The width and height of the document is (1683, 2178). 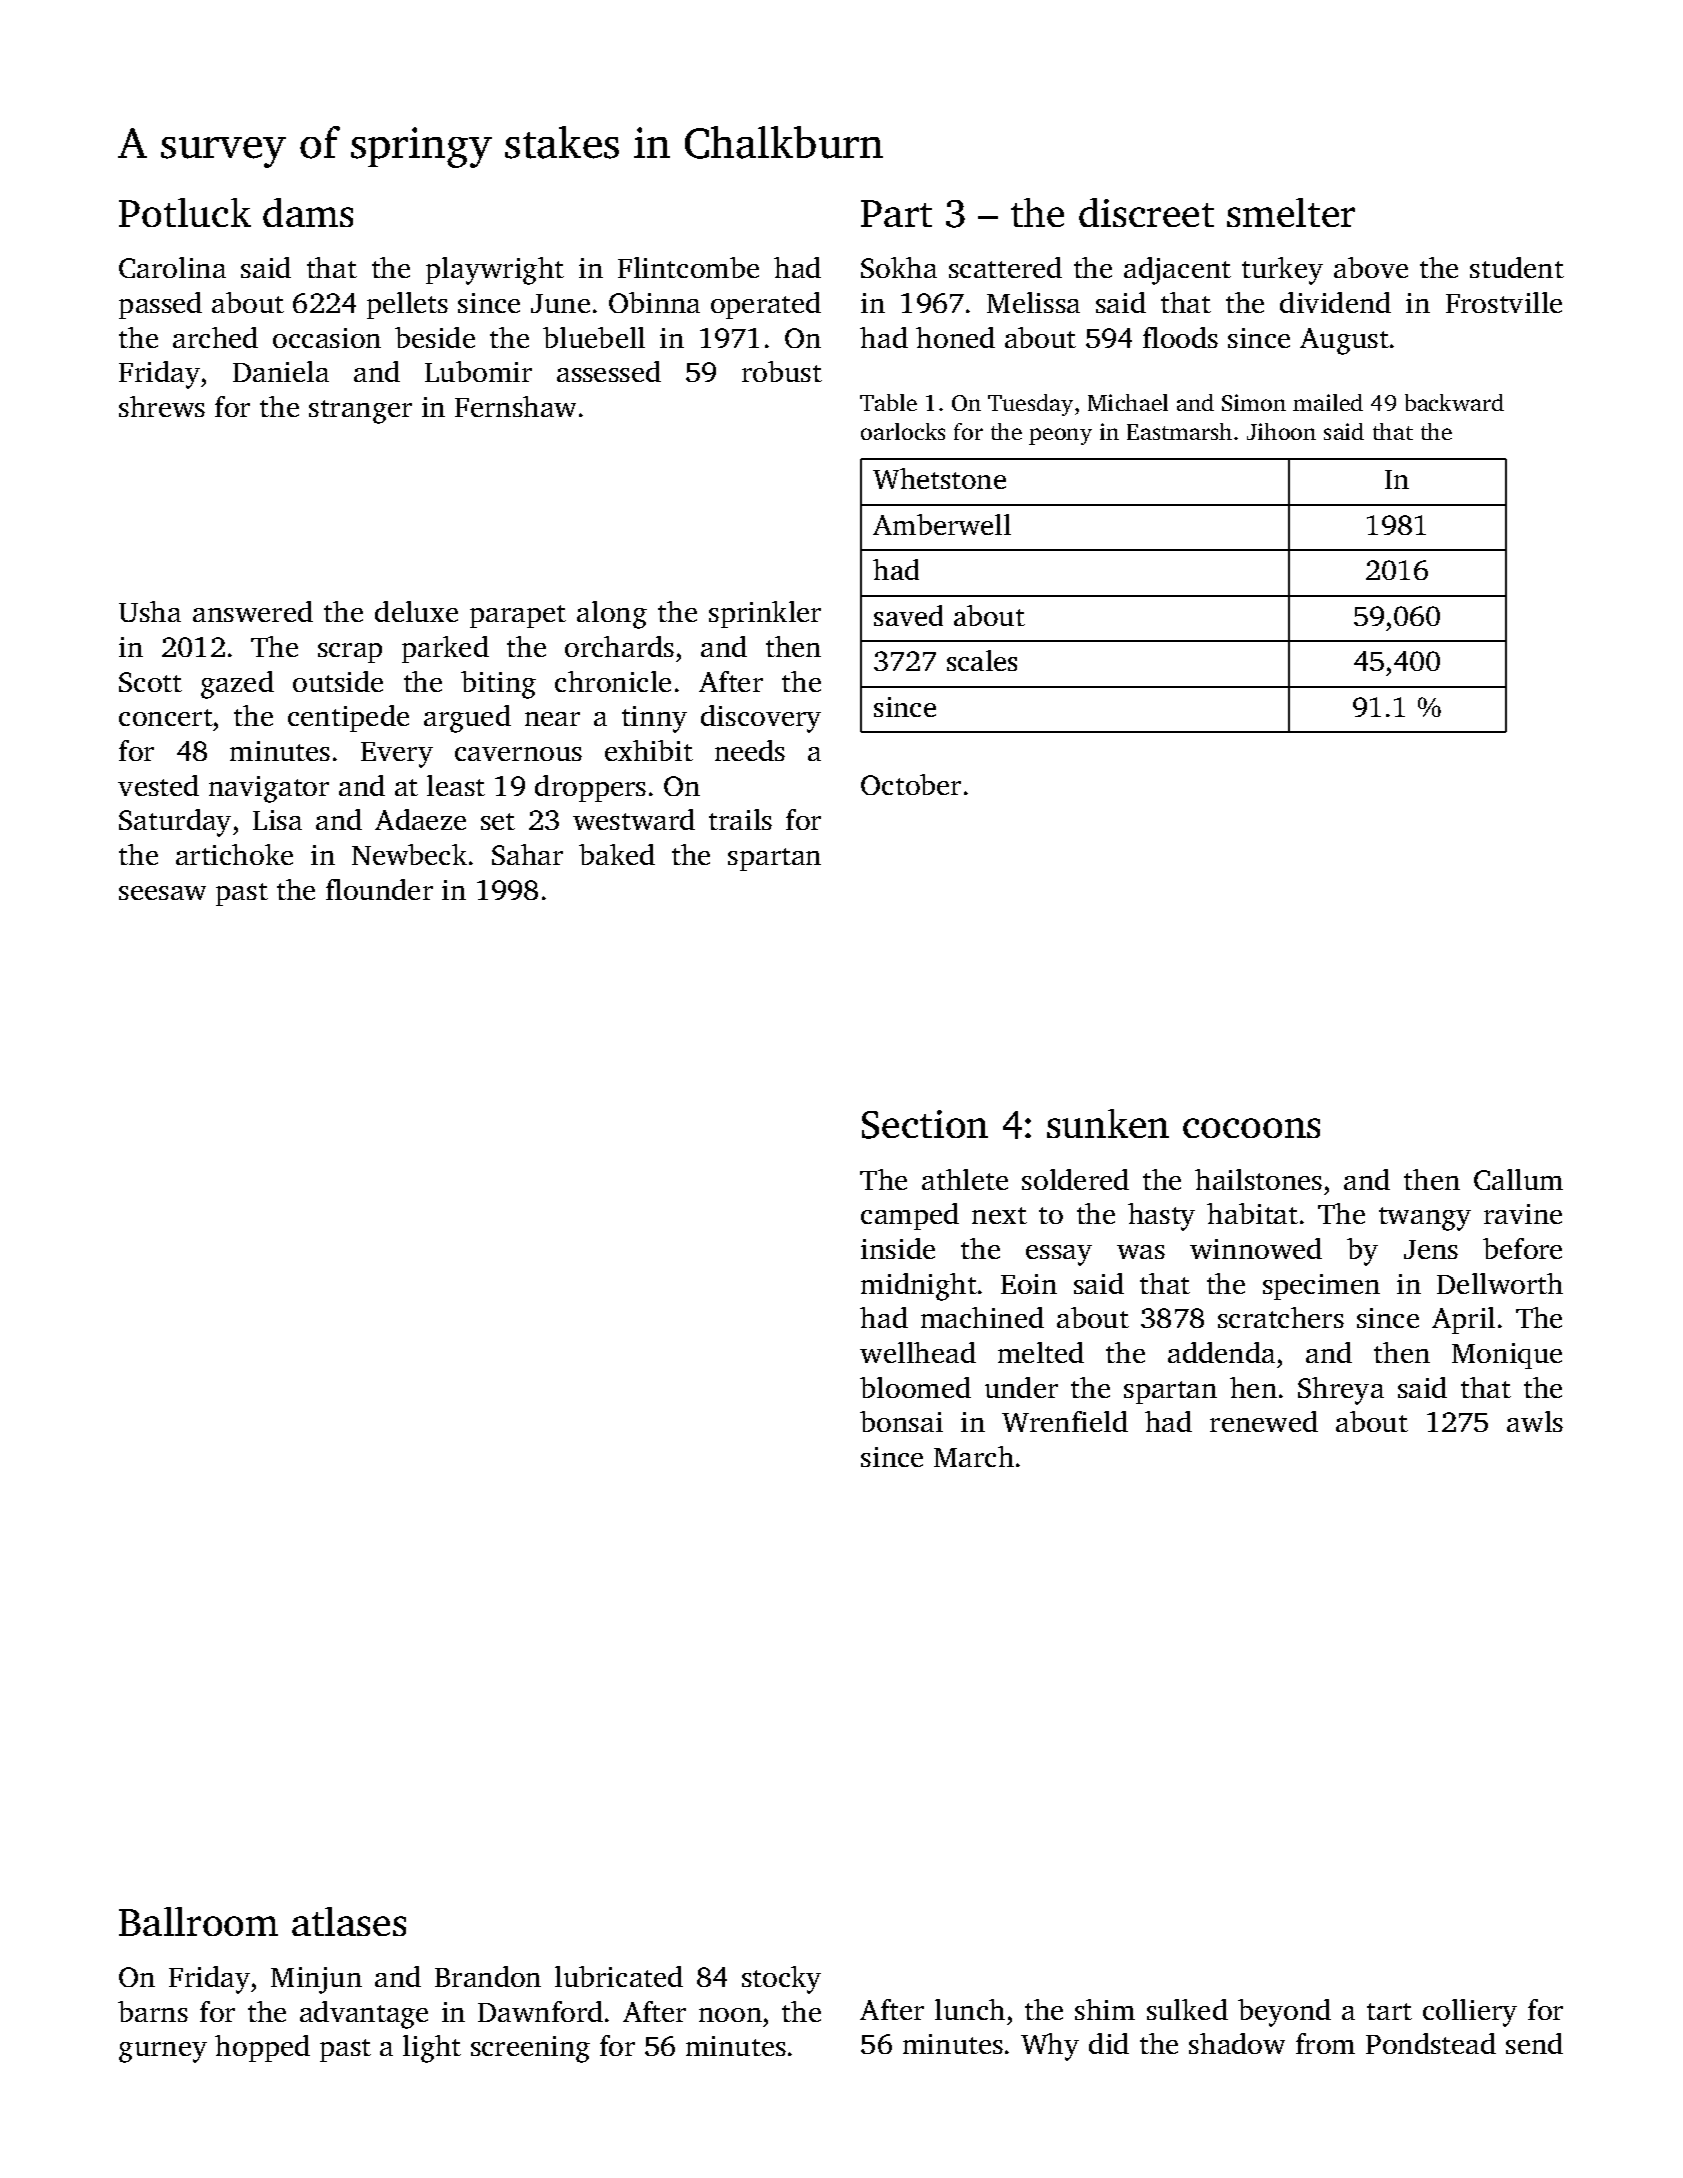 What do you see at coordinates (1454, 402) in the document?
I see `backward` at bounding box center [1454, 402].
